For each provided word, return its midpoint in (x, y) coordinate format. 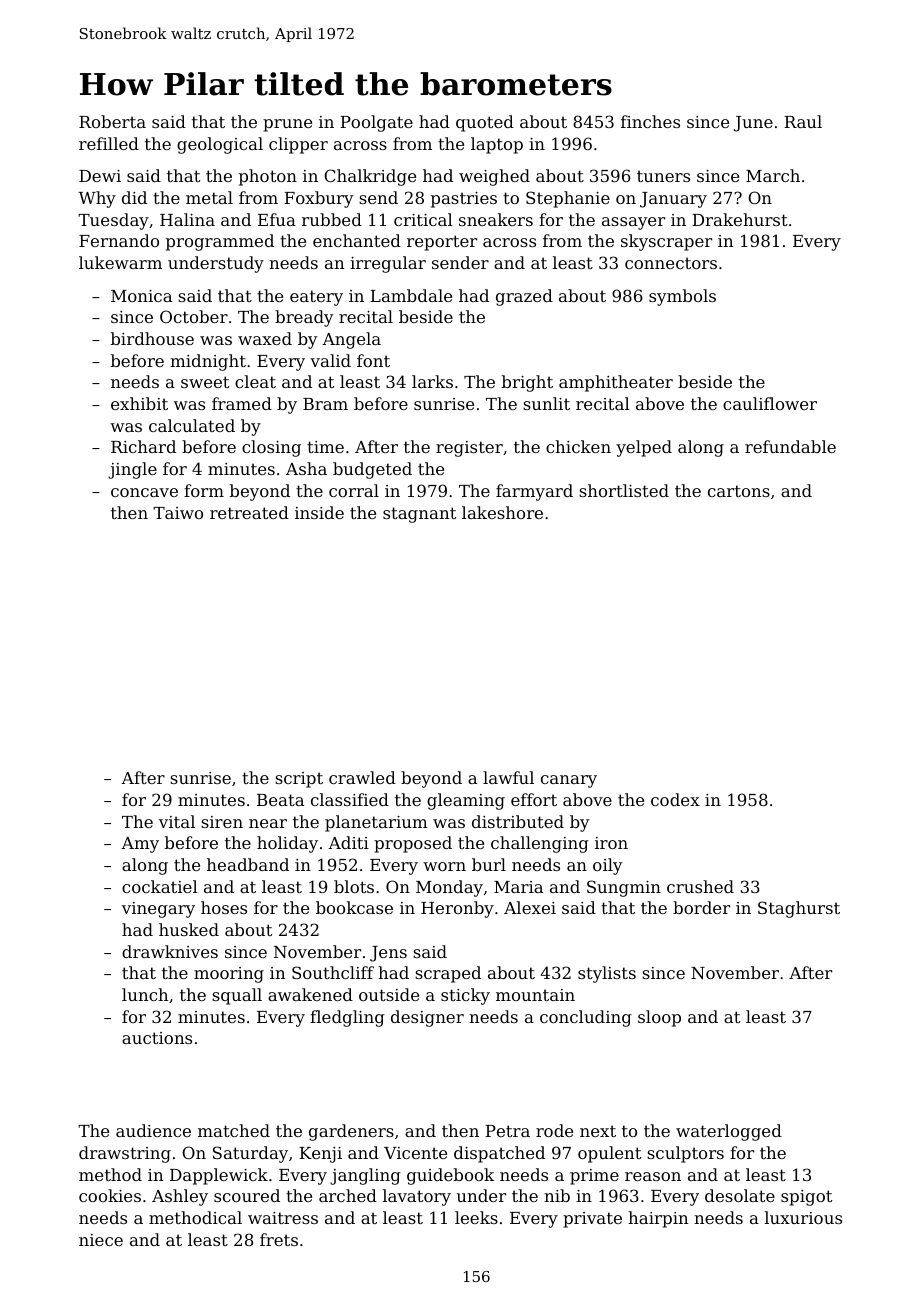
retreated (249, 512)
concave (144, 492)
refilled (109, 143)
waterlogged (729, 1132)
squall (237, 996)
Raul (803, 121)
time (325, 447)
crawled (362, 777)
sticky (465, 996)
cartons (739, 491)
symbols (682, 297)
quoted (485, 123)
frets (279, 1239)
